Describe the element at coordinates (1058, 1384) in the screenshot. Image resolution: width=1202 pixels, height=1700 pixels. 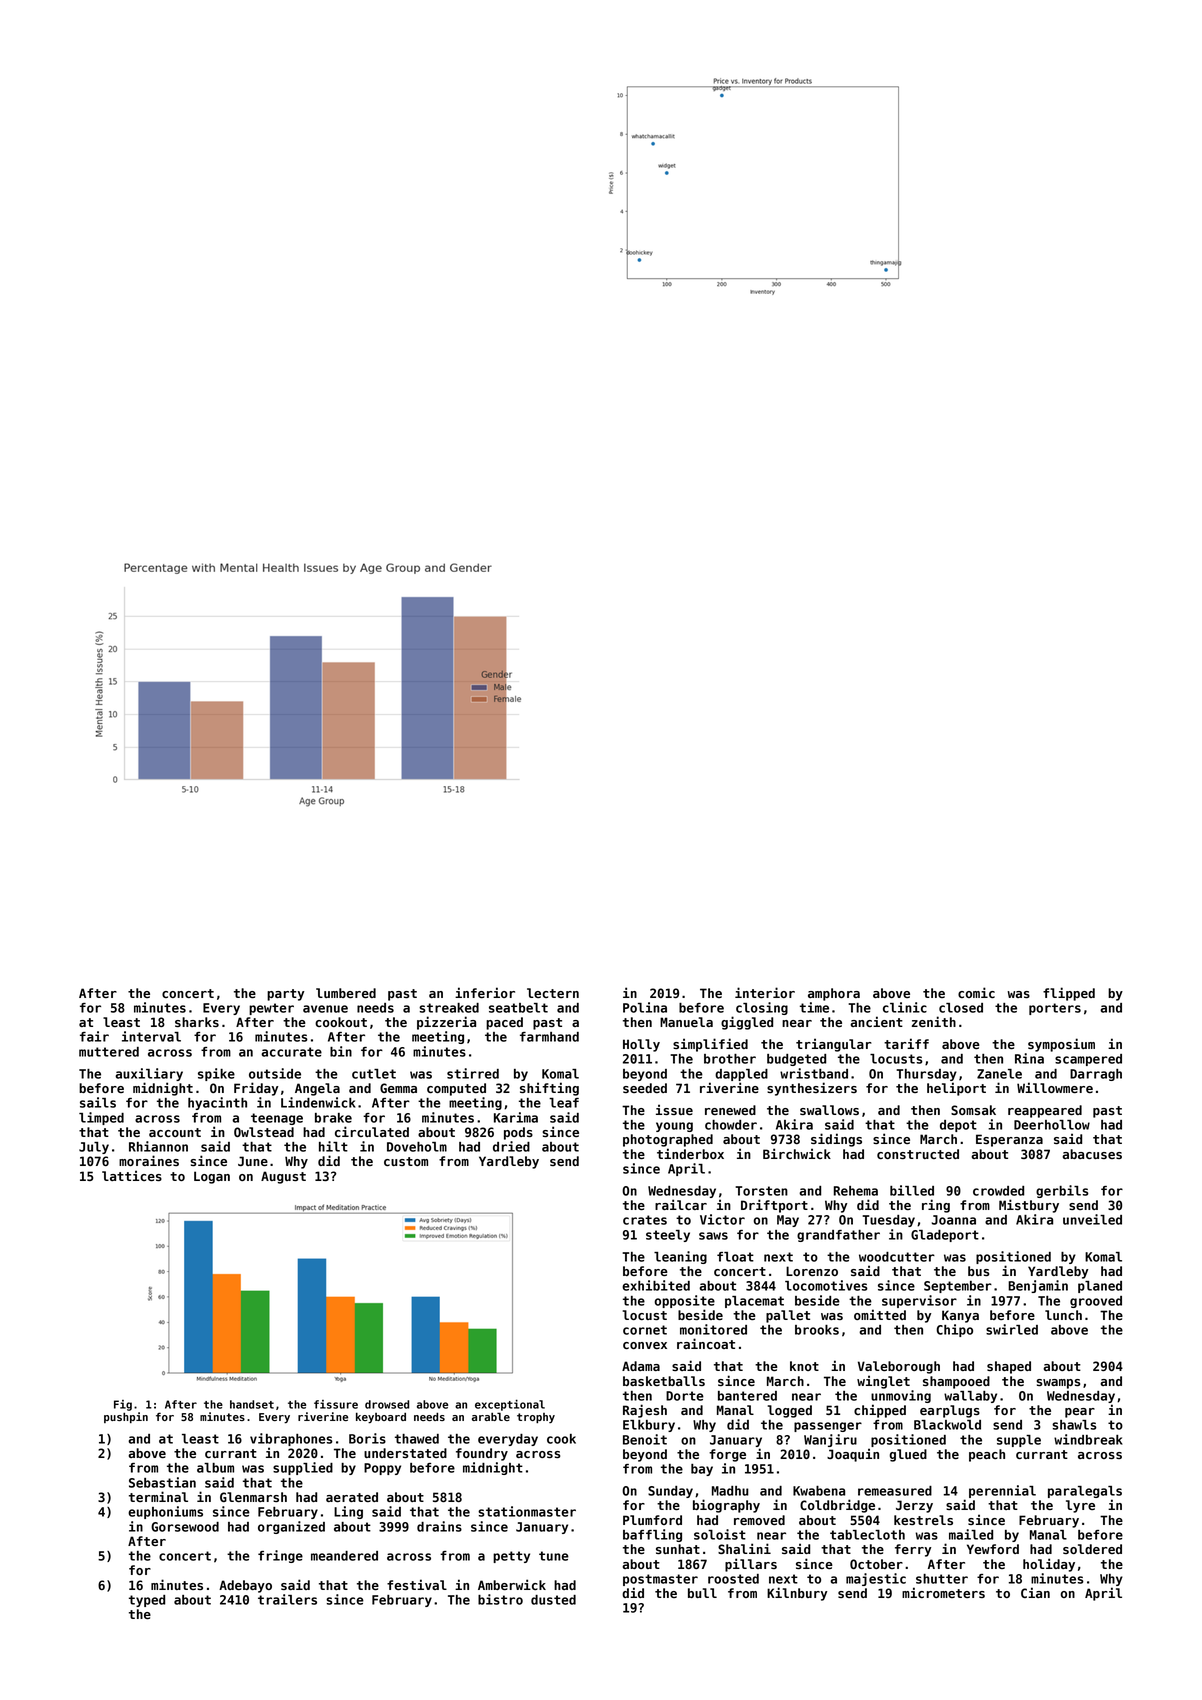
I see `swamps` at that location.
